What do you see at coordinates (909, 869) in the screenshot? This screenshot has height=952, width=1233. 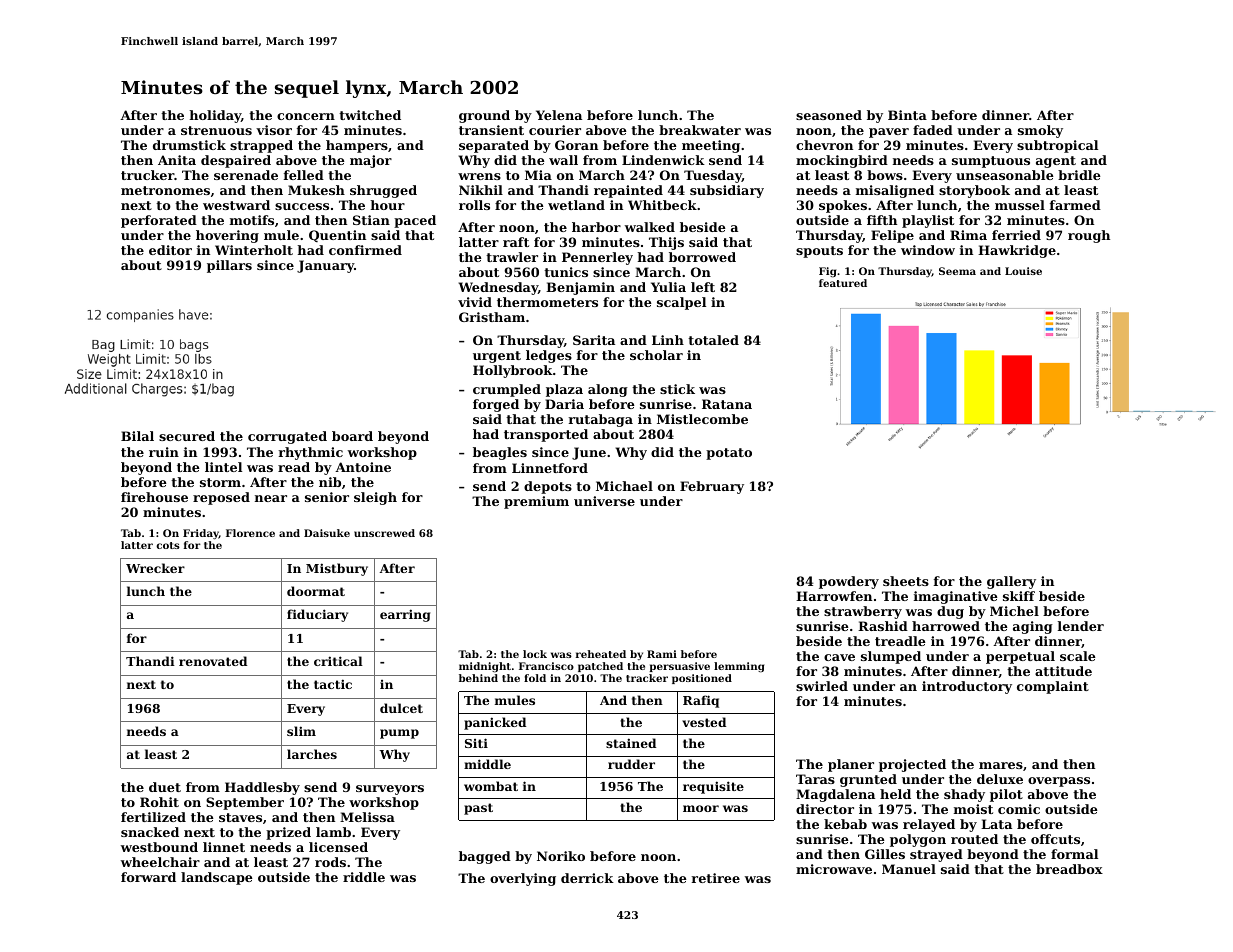 I see `Manuel` at bounding box center [909, 869].
